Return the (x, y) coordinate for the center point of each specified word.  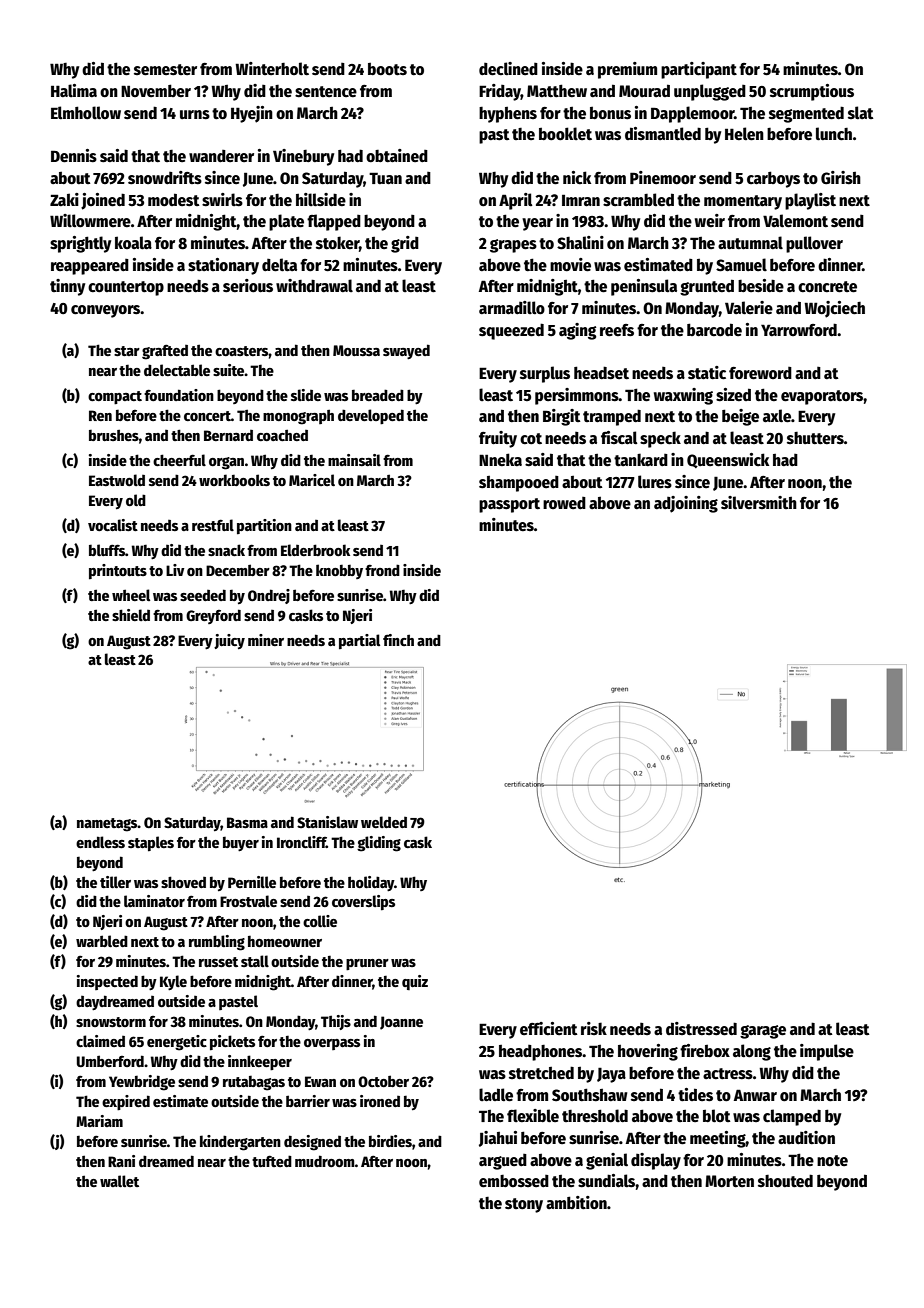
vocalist (113, 525)
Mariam (99, 1121)
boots (387, 69)
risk (594, 1028)
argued (503, 1162)
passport (509, 505)
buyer (241, 843)
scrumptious (812, 92)
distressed (701, 1029)
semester (165, 70)
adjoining (686, 504)
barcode (714, 330)
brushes (114, 435)
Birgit (562, 417)
